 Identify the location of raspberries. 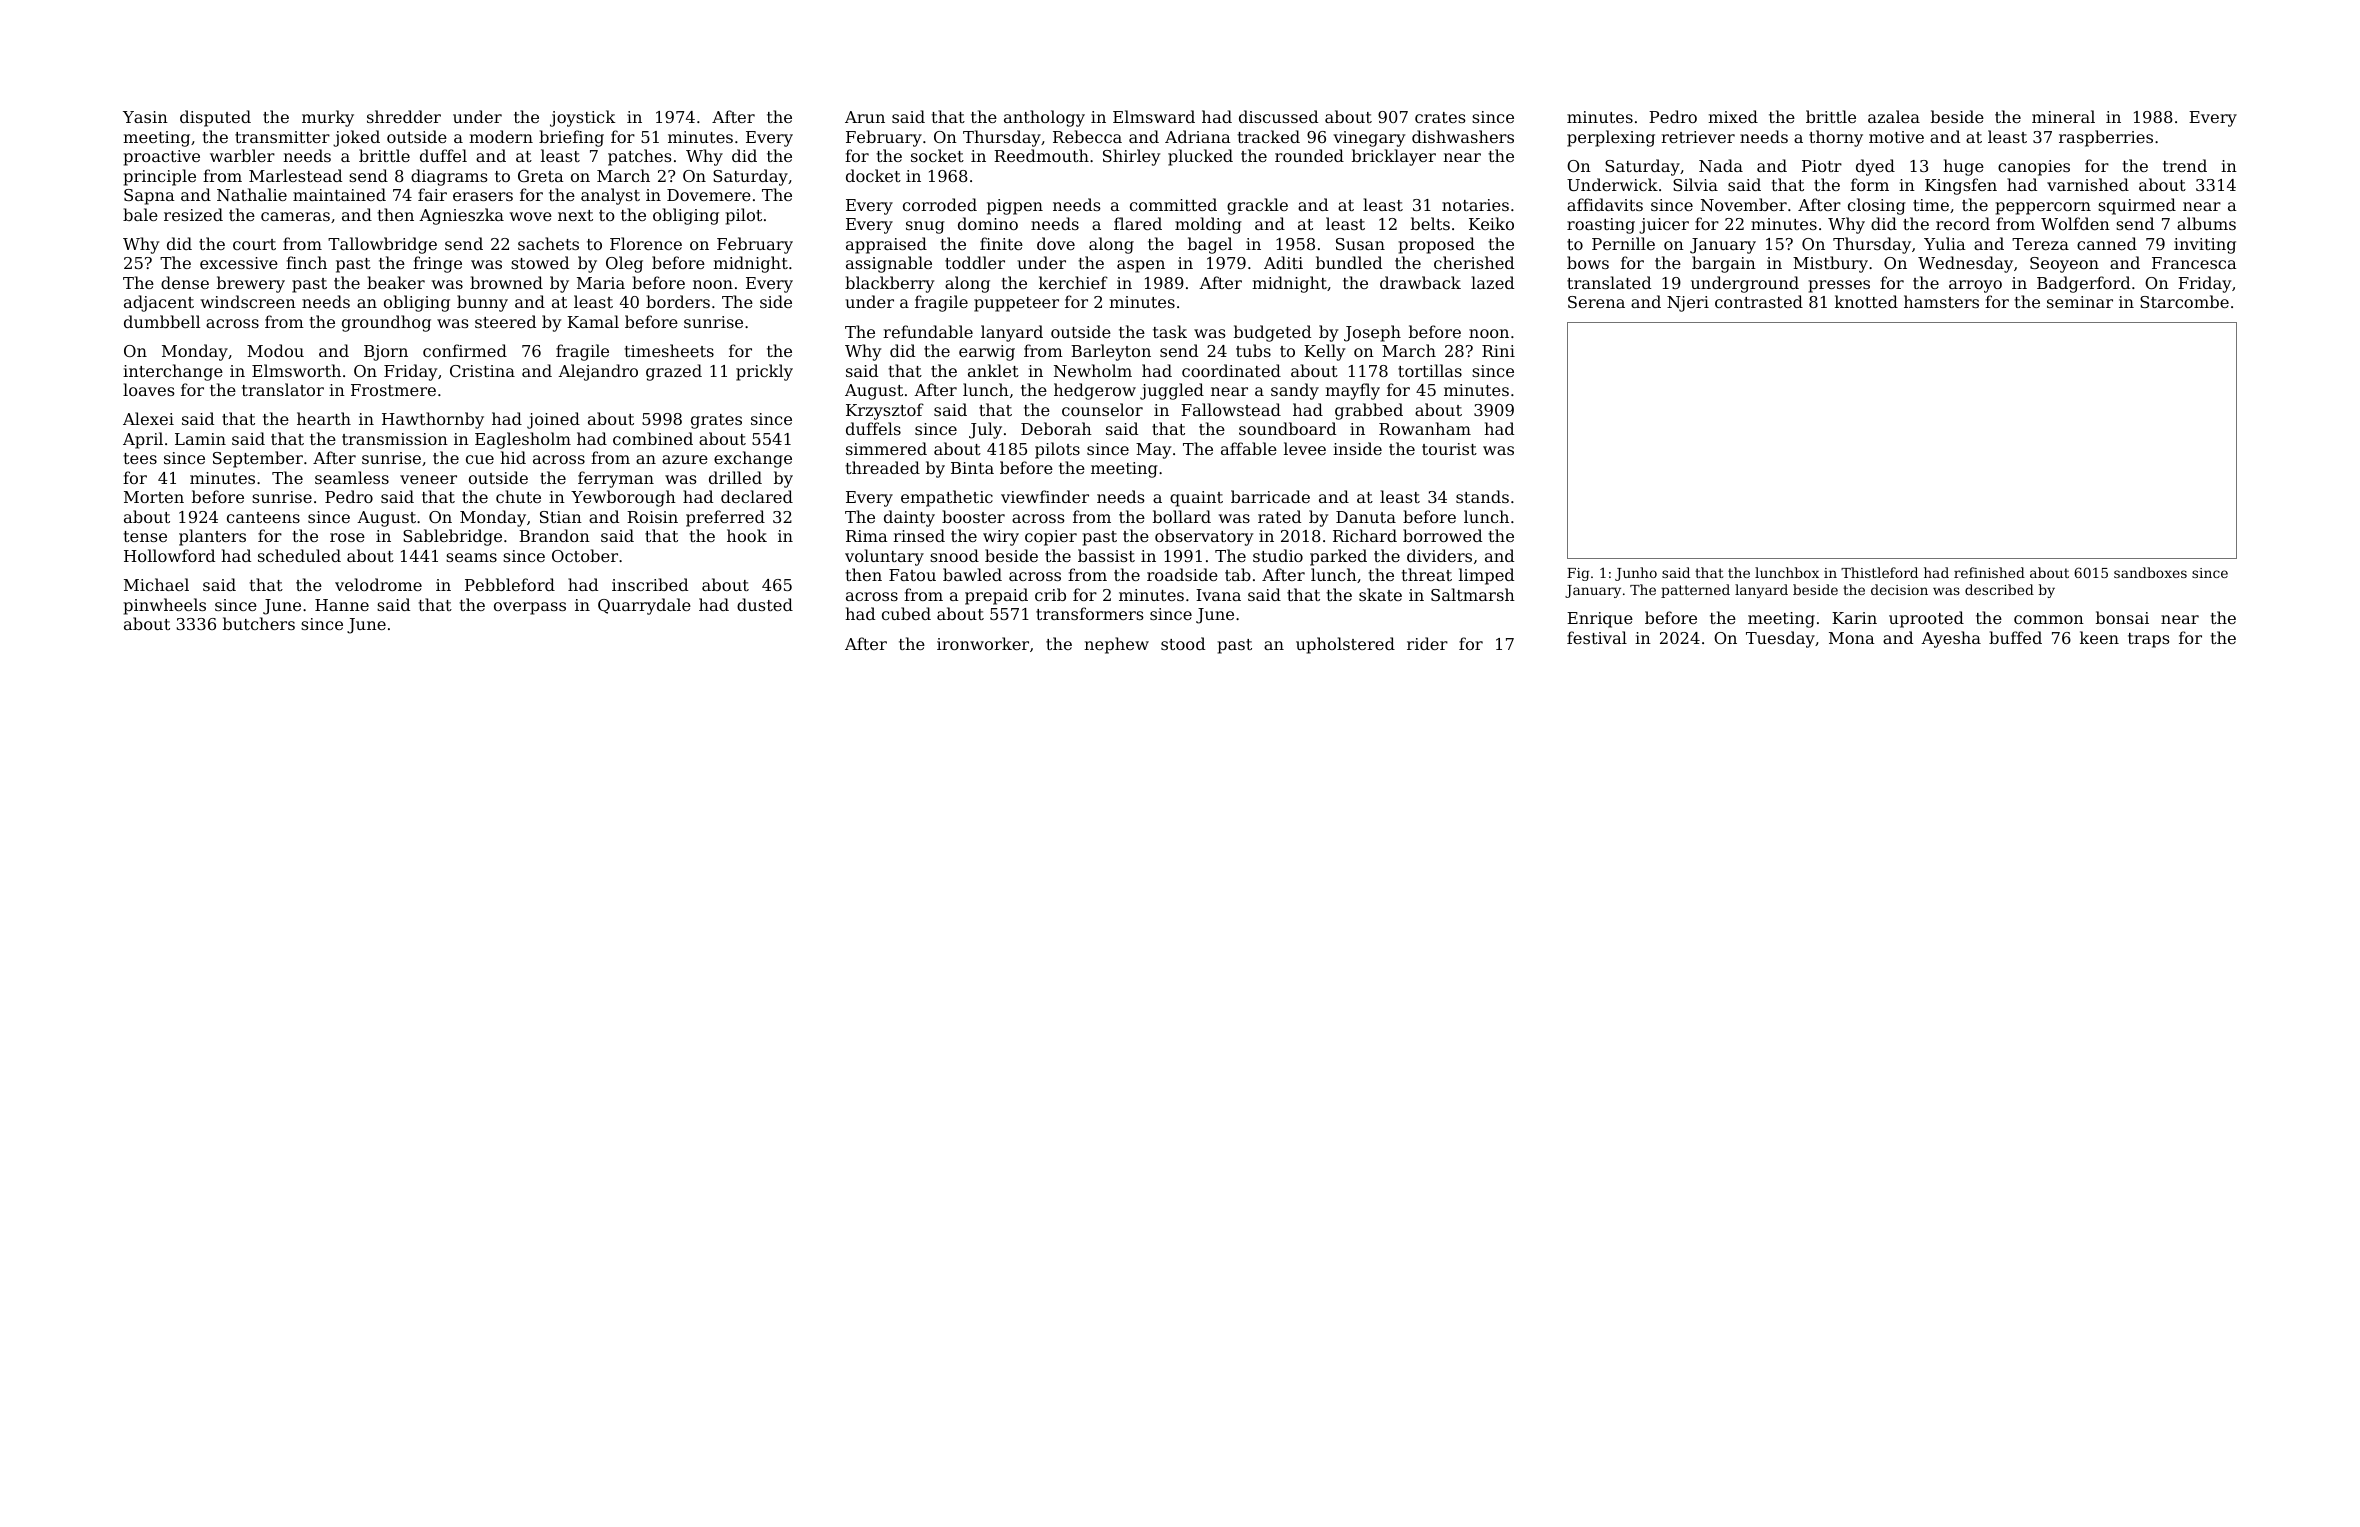
(2106, 138).
